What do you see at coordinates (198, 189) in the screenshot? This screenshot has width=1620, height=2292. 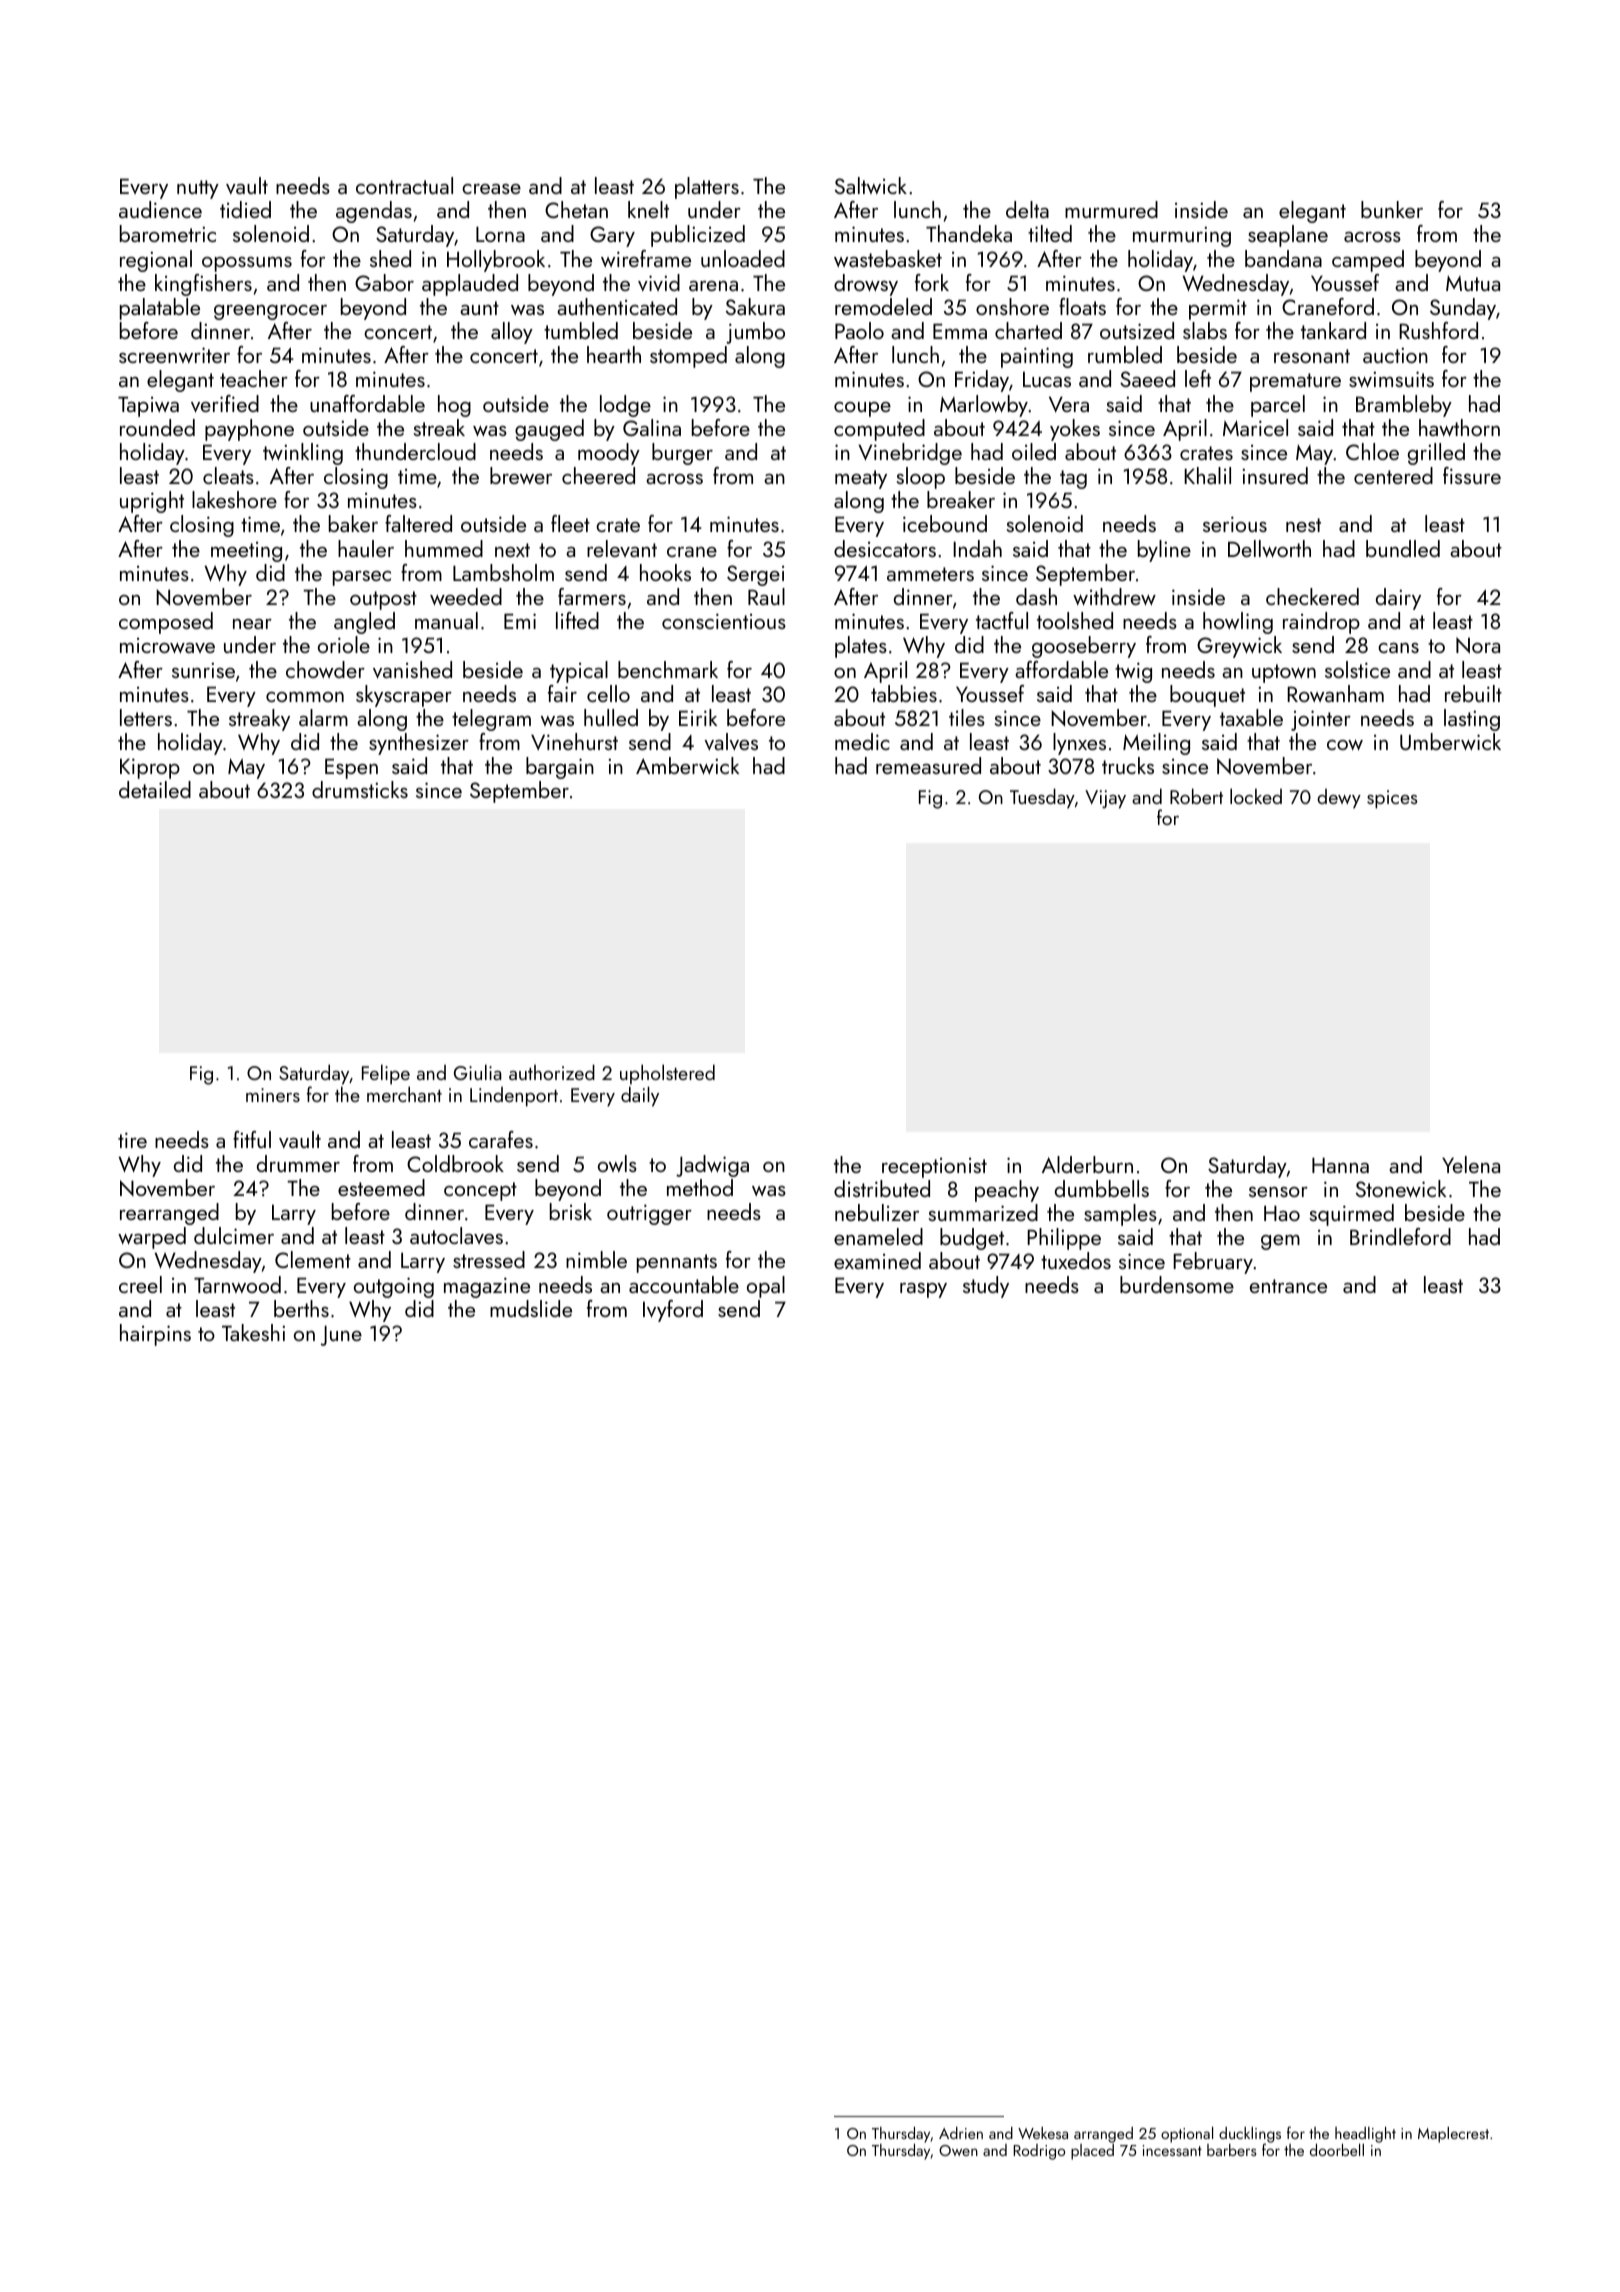 I see `nutty` at bounding box center [198, 189].
